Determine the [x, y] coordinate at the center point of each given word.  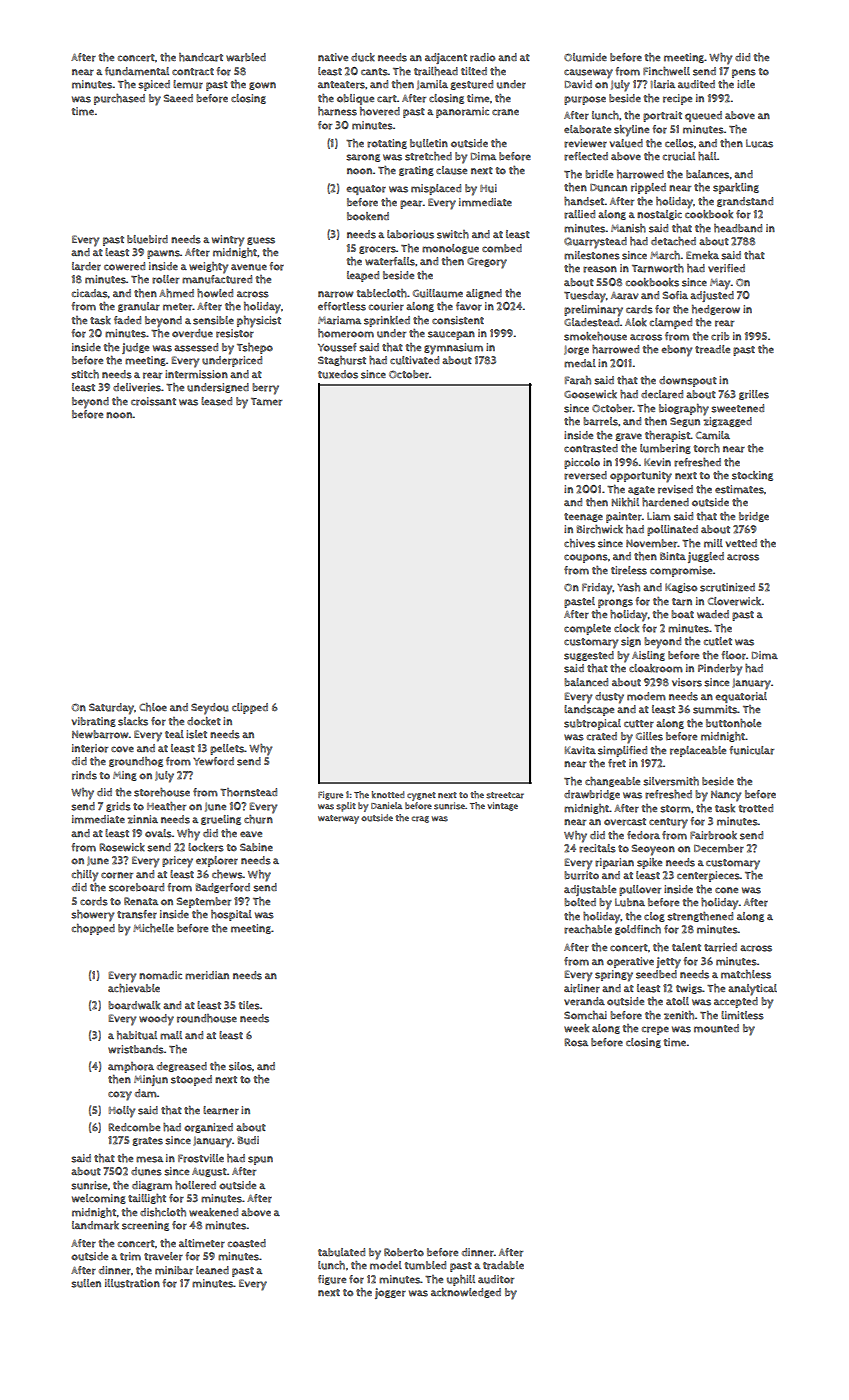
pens [744, 73]
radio [482, 57]
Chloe [153, 707]
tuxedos [338, 374]
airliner [582, 988]
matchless [746, 974]
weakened [213, 1212]
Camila [713, 435]
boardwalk [134, 1005]
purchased [119, 99]
